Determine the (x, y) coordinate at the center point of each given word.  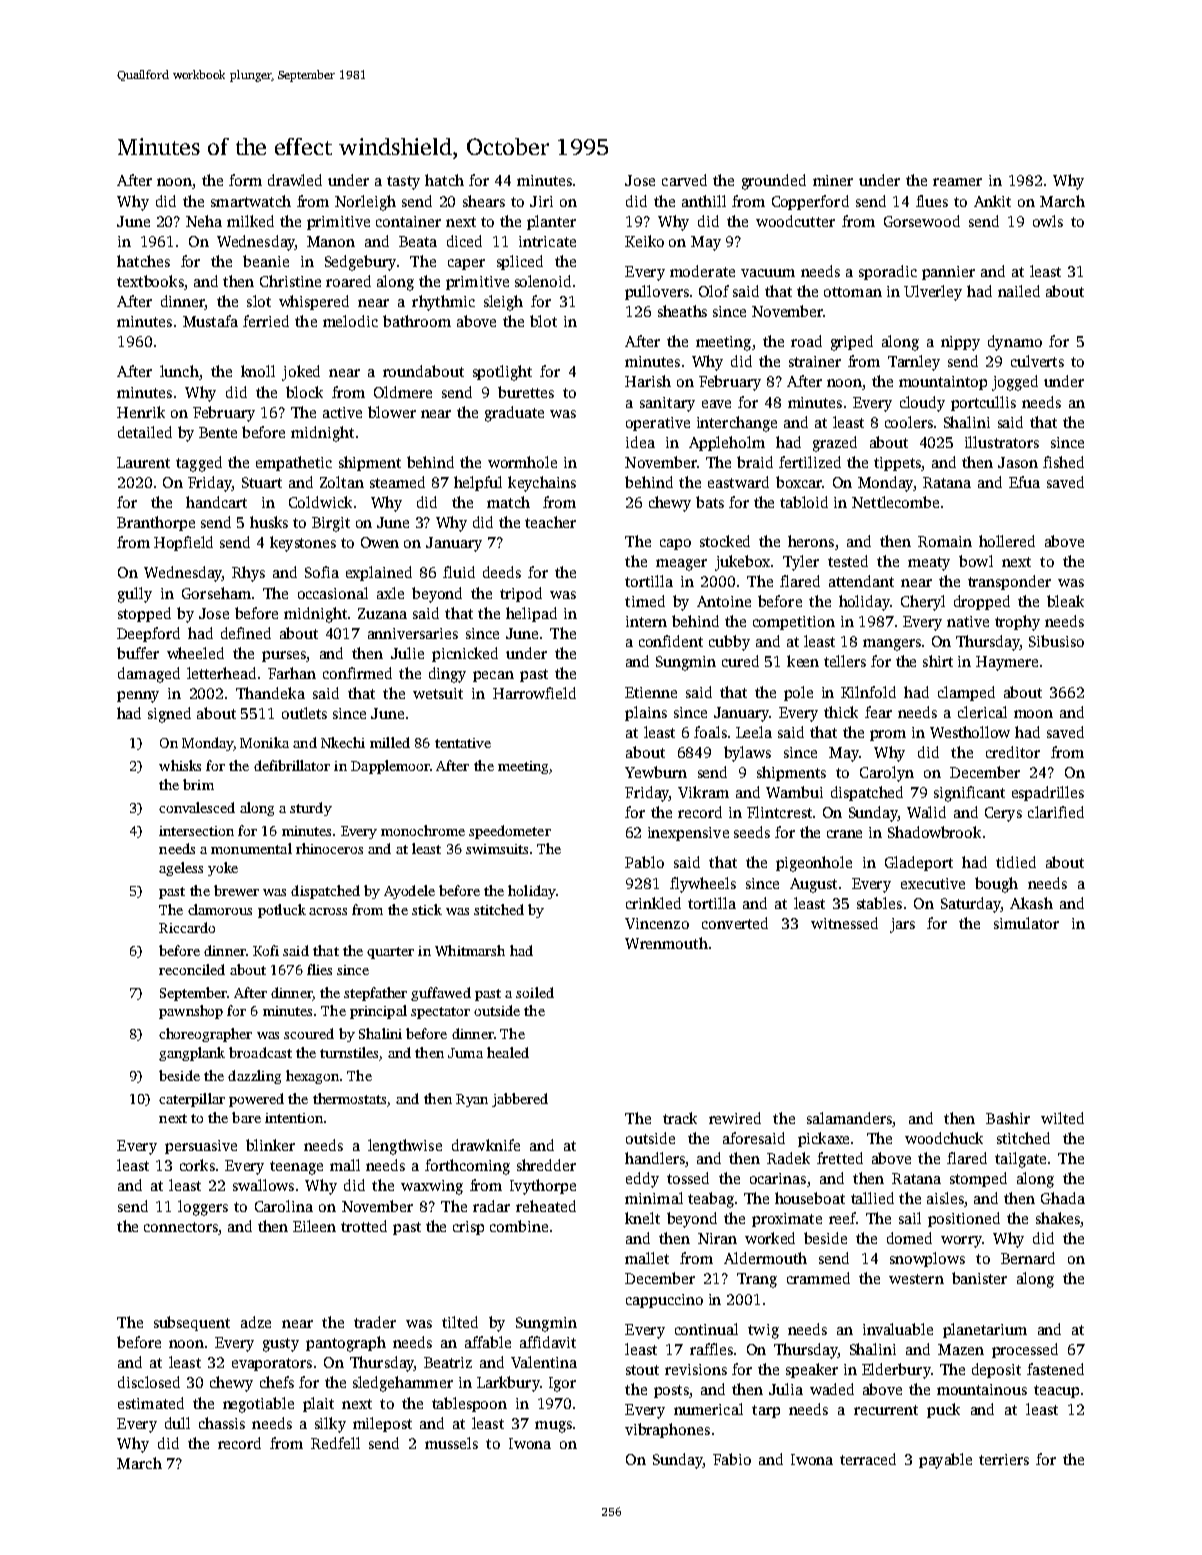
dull (177, 1423)
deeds (502, 572)
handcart (216, 502)
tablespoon (469, 1404)
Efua (1024, 482)
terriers (1004, 1459)
